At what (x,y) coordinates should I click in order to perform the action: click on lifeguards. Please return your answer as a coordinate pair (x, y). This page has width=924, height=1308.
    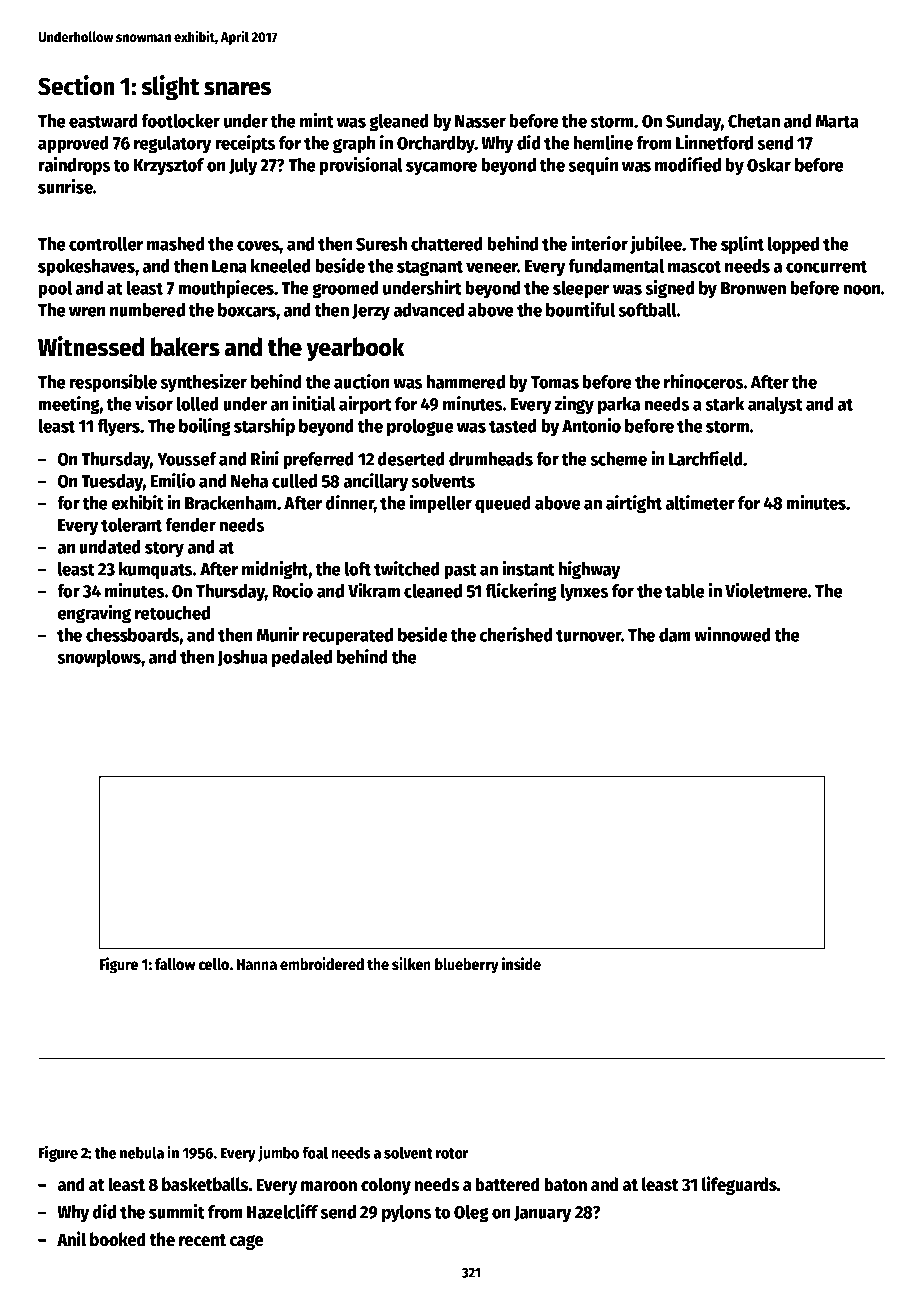
    Looking at the image, I should click on (739, 1185).
